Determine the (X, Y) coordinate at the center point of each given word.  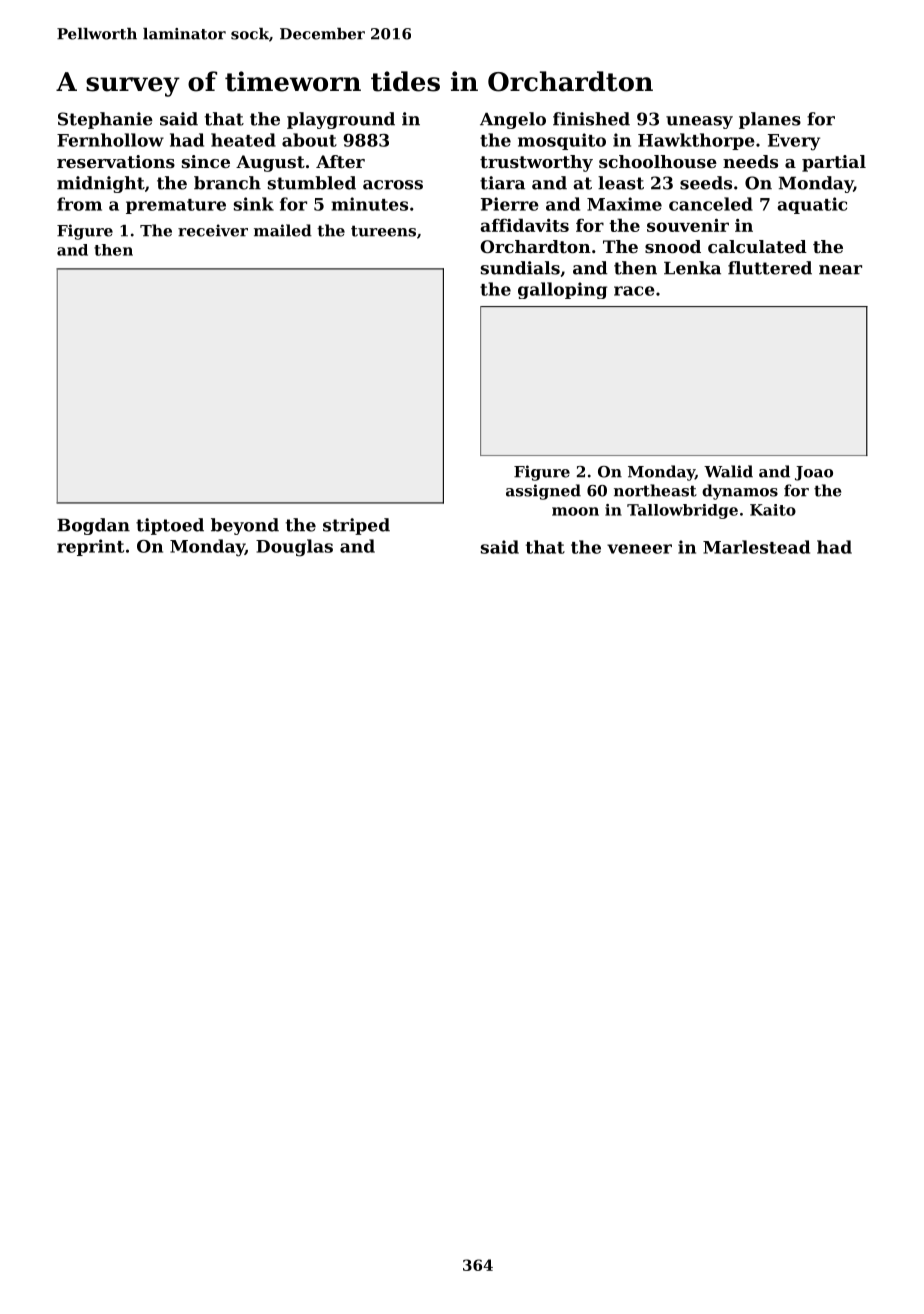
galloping (562, 290)
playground (341, 120)
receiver (213, 230)
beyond (245, 526)
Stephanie (105, 120)
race (634, 291)
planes (770, 120)
